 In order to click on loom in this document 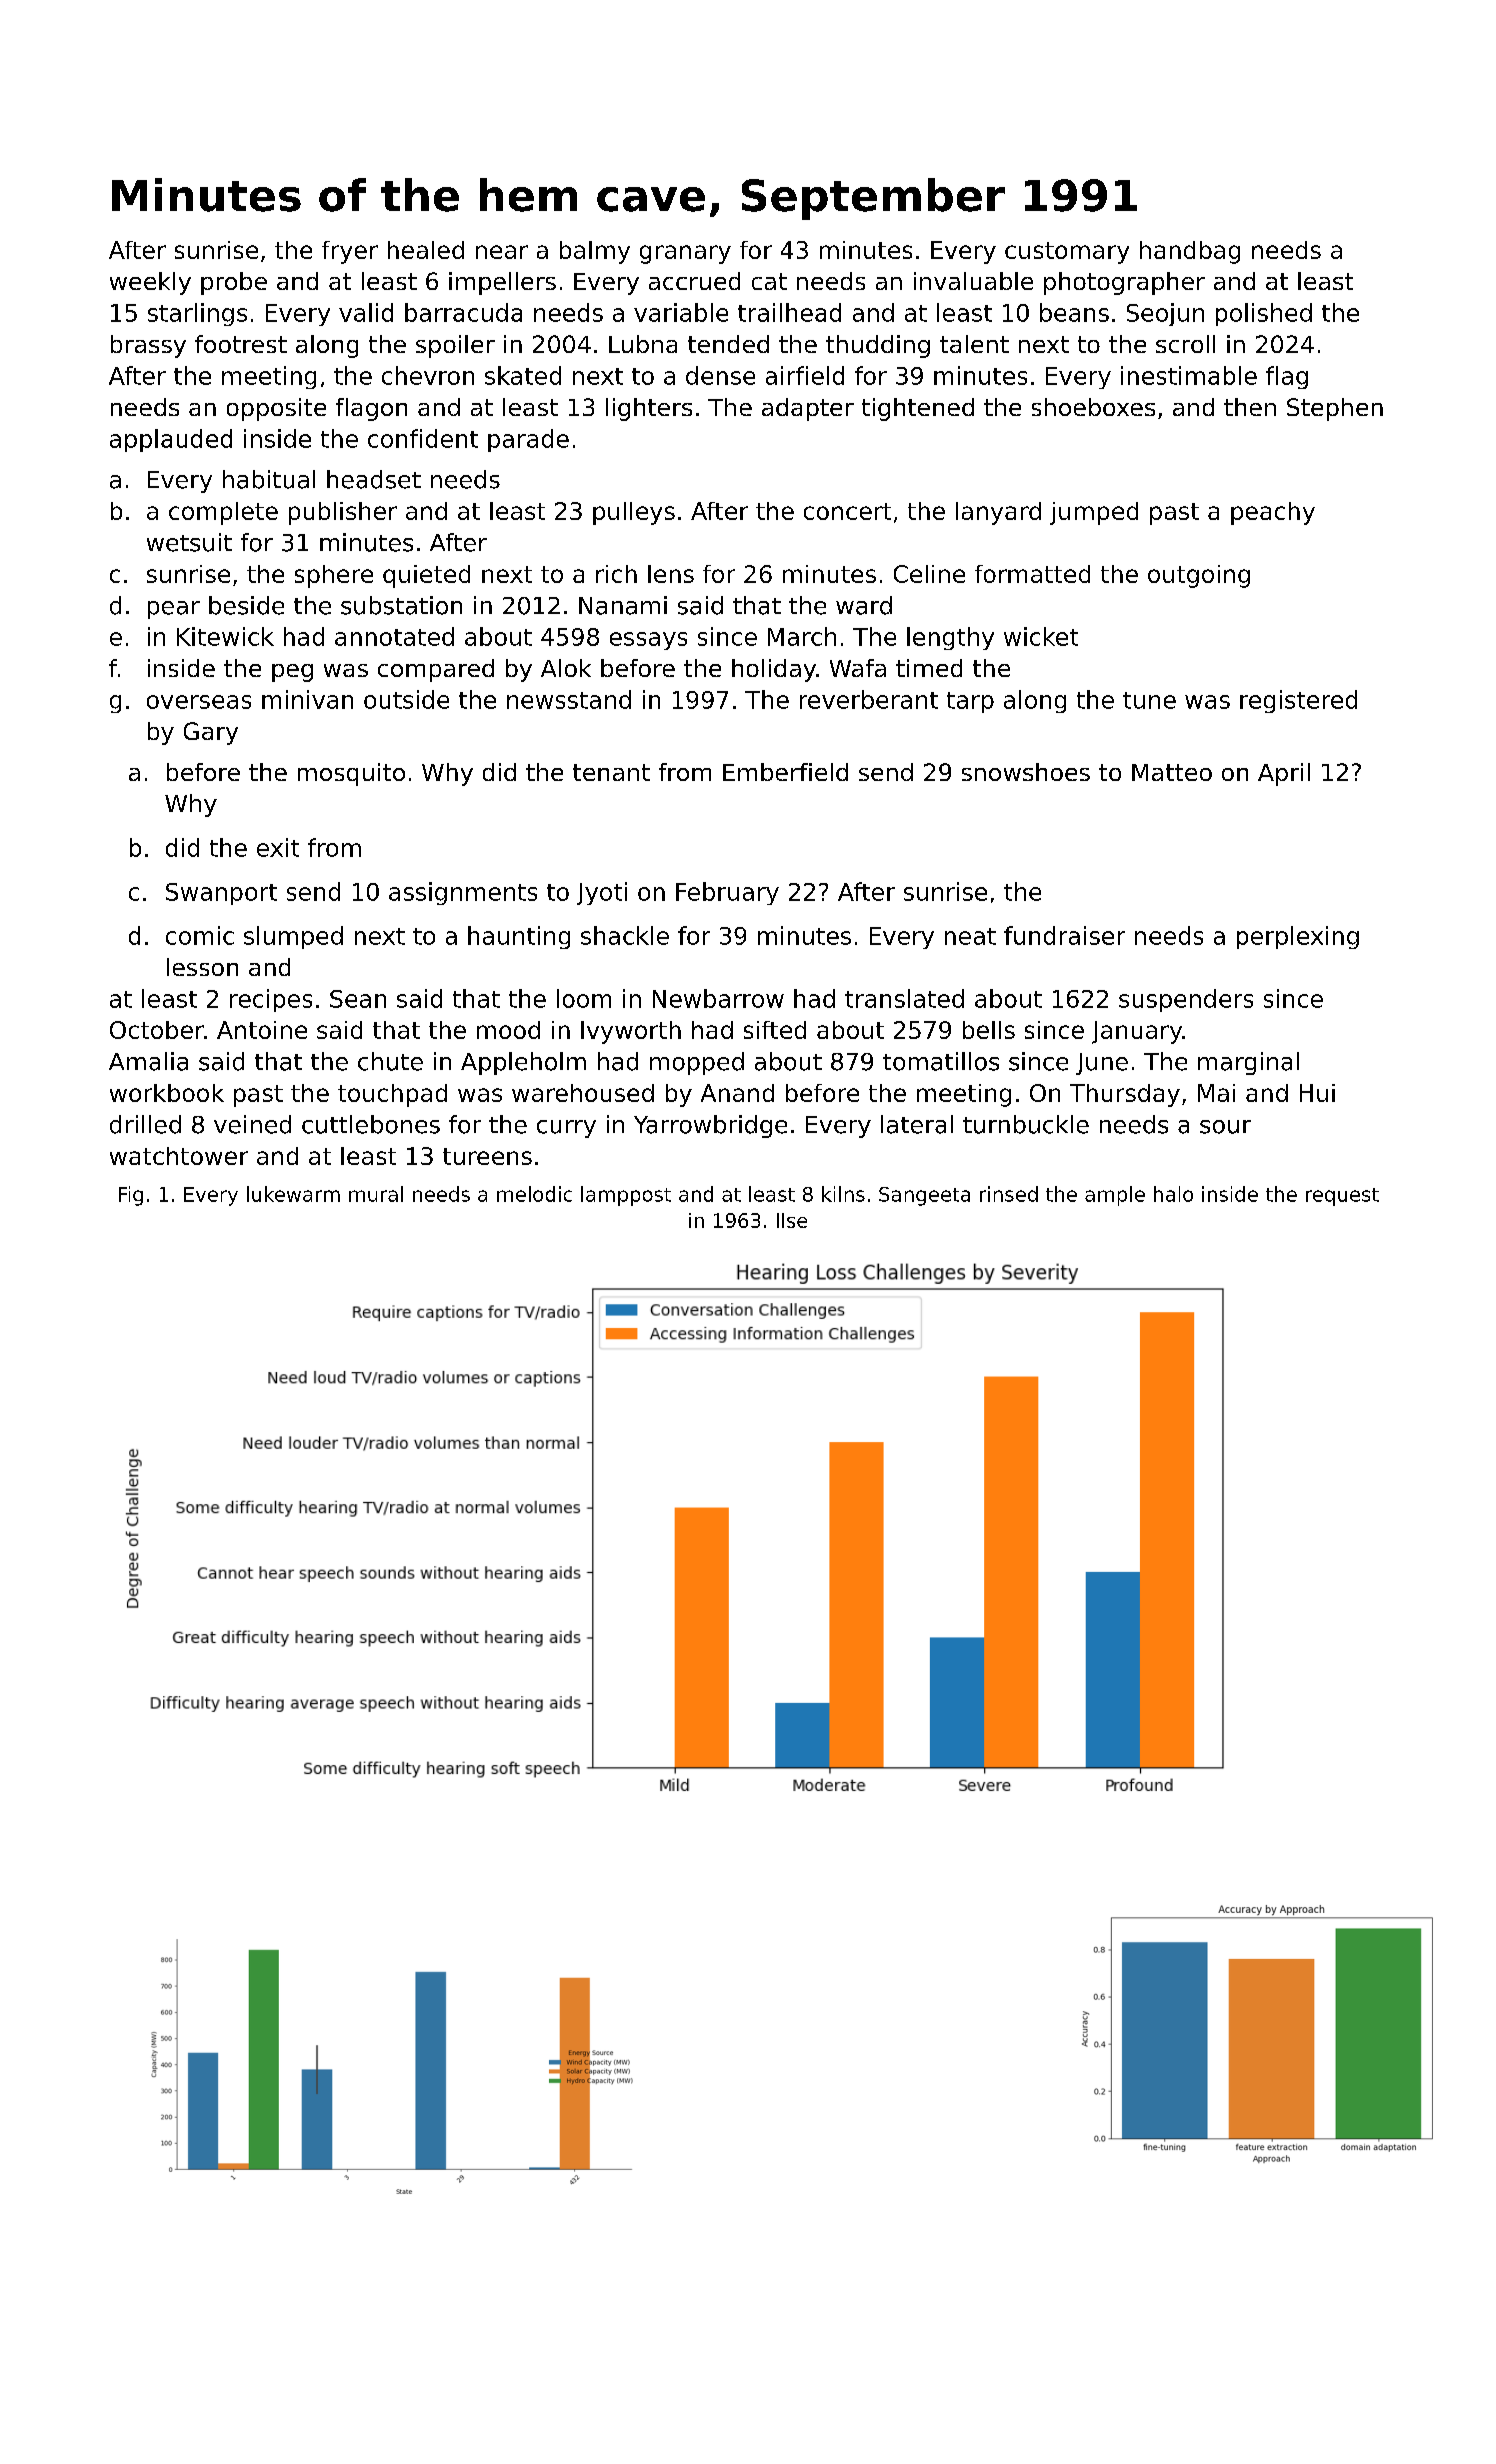, I will do `click(584, 998)`.
